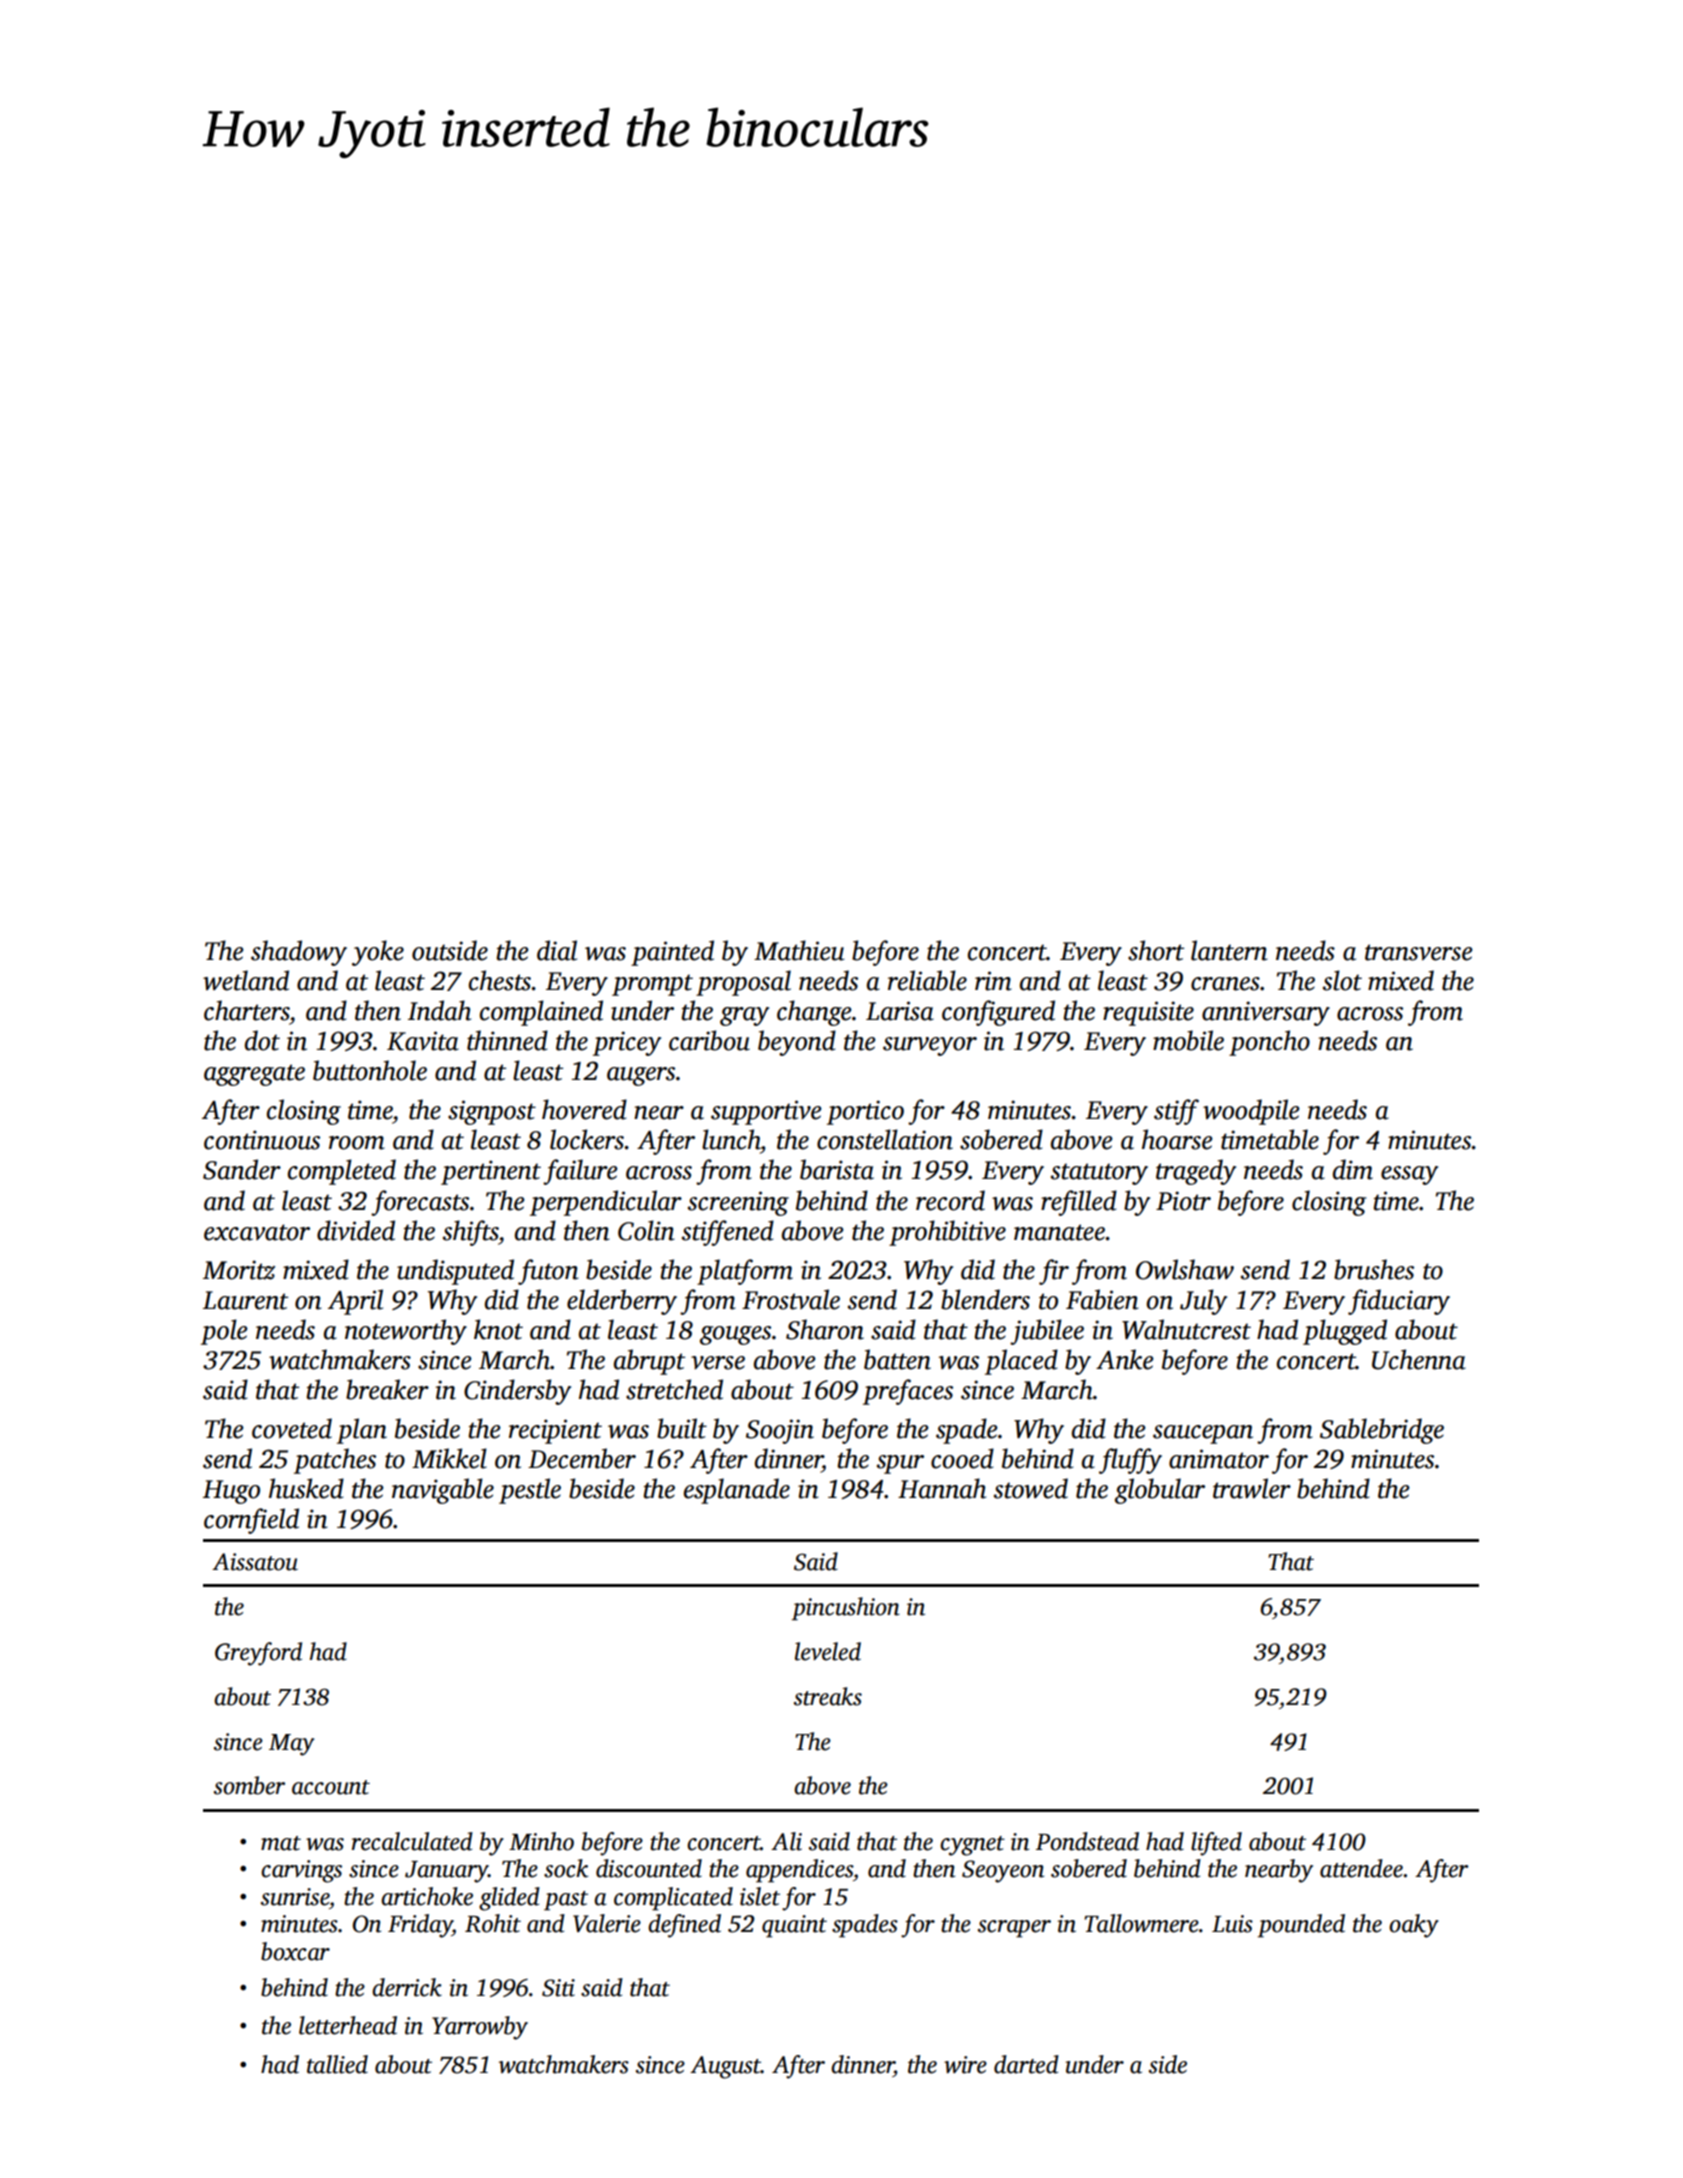 The height and width of the image is (2178, 1683). I want to click on globular, so click(1160, 1491).
